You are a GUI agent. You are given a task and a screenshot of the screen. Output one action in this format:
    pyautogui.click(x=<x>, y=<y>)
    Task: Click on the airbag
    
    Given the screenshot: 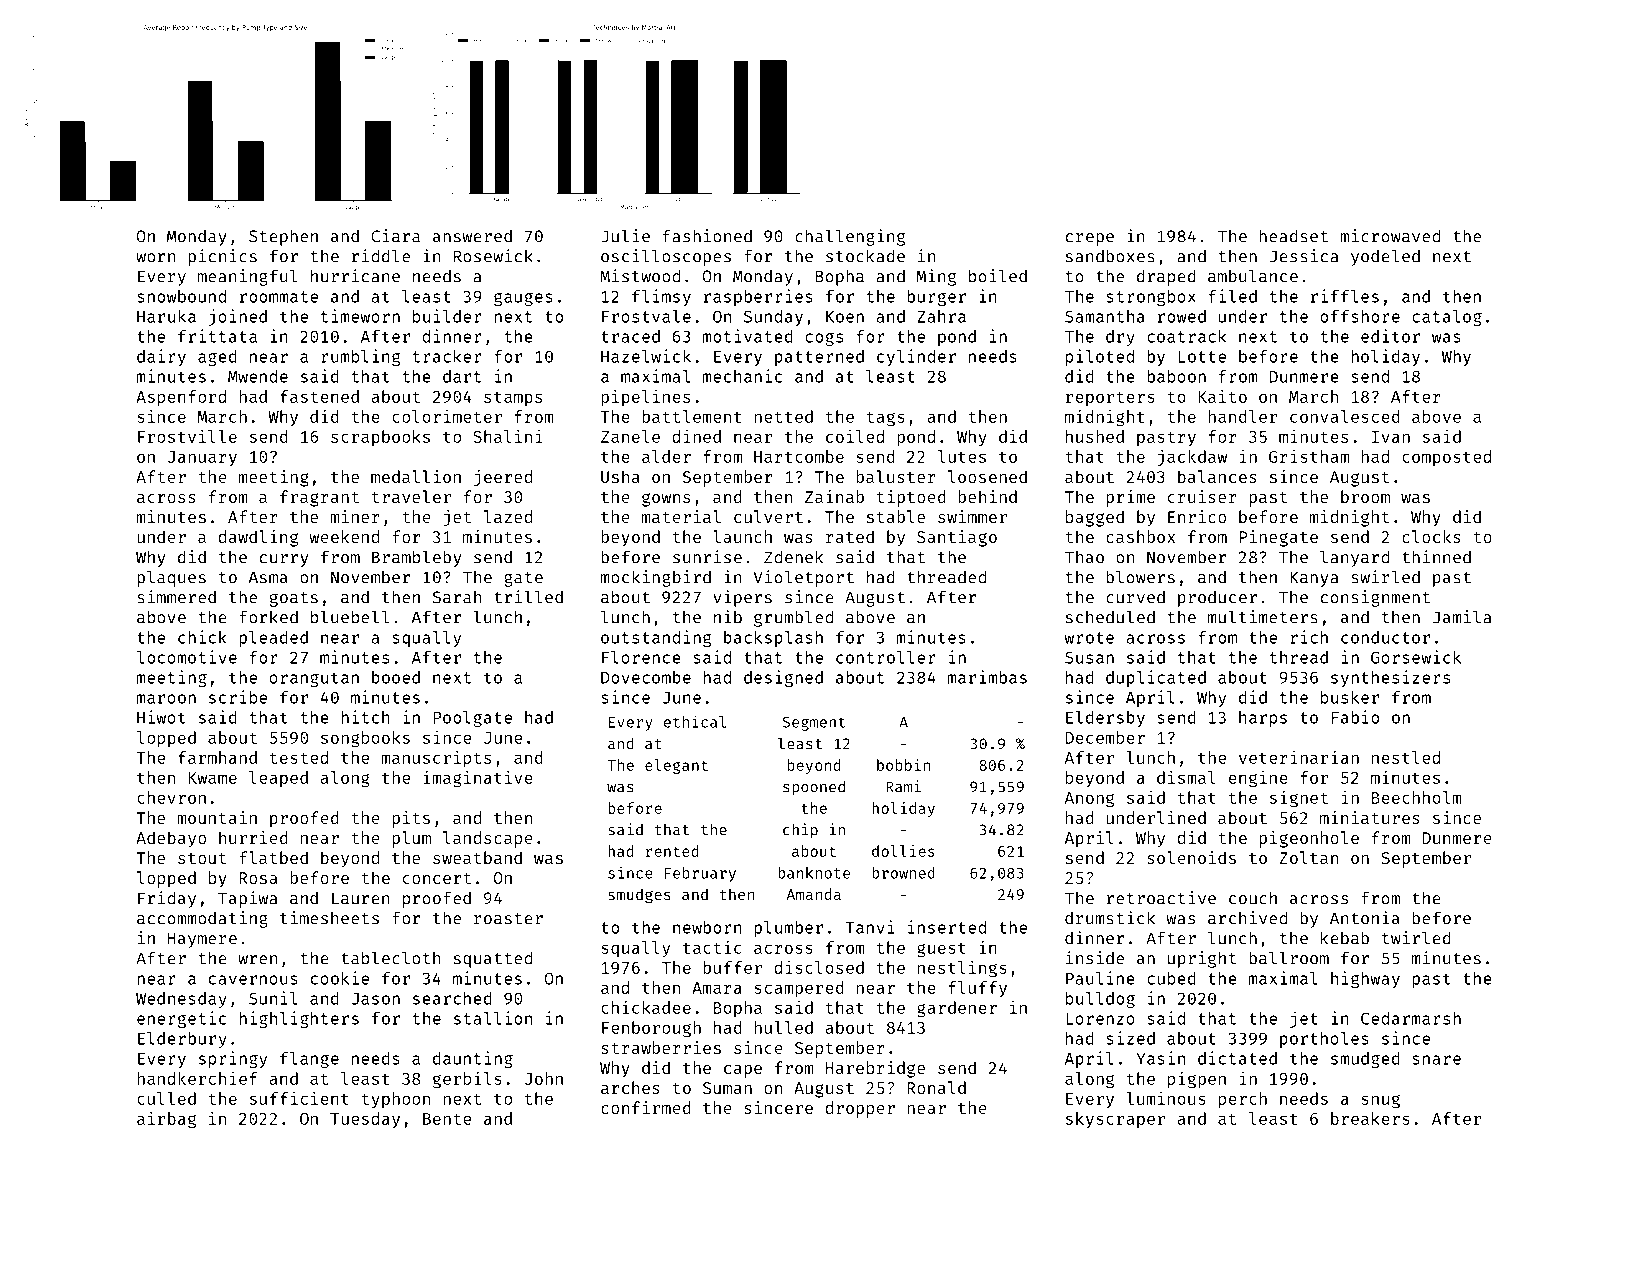 What is the action you would take?
    pyautogui.click(x=166, y=1120)
